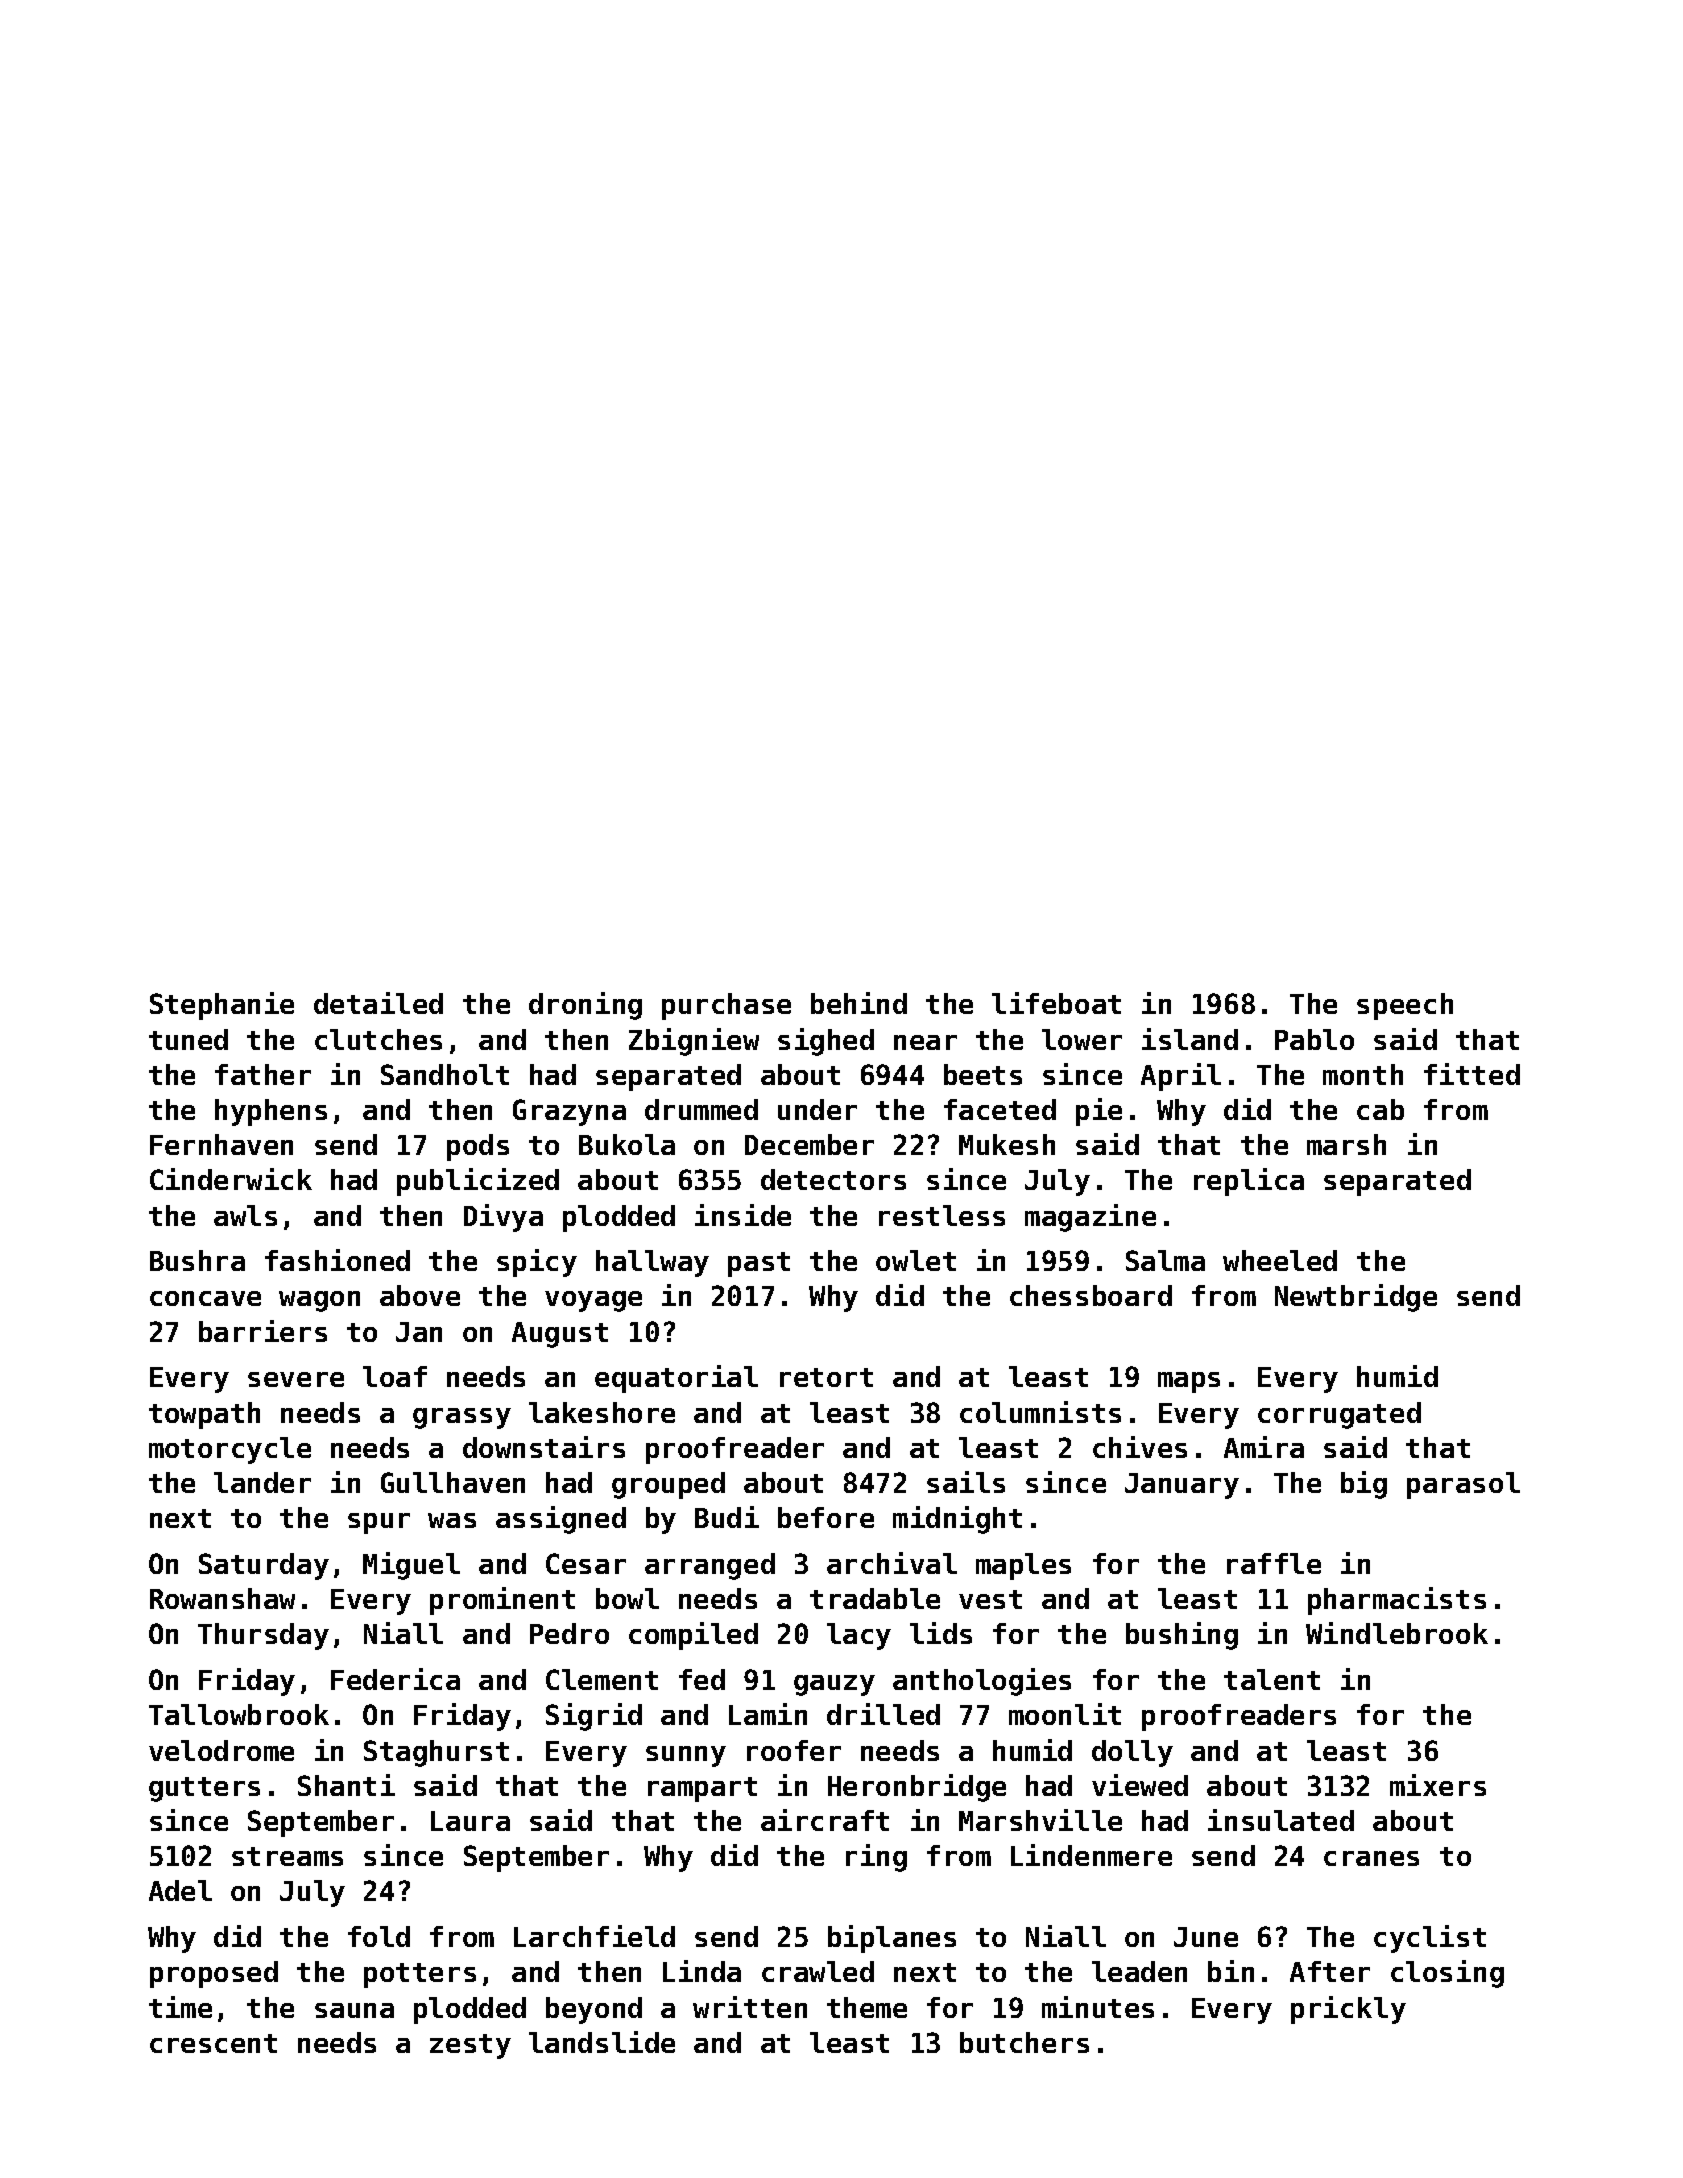 The image size is (1683, 2178). Describe the element at coordinates (378, 1003) in the page. I see `detailed` at that location.
